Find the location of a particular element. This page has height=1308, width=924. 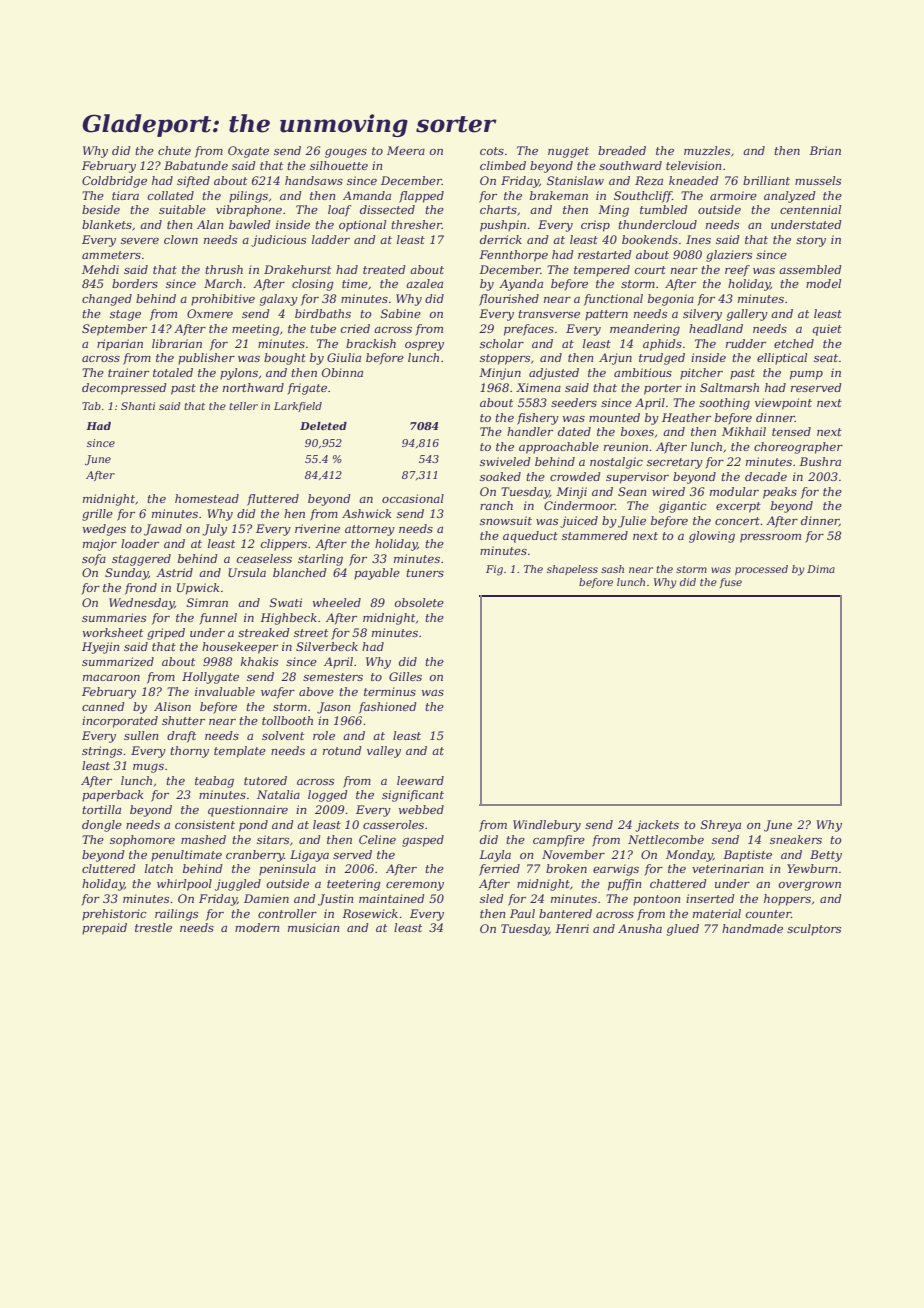

muzzles is located at coordinates (707, 150).
